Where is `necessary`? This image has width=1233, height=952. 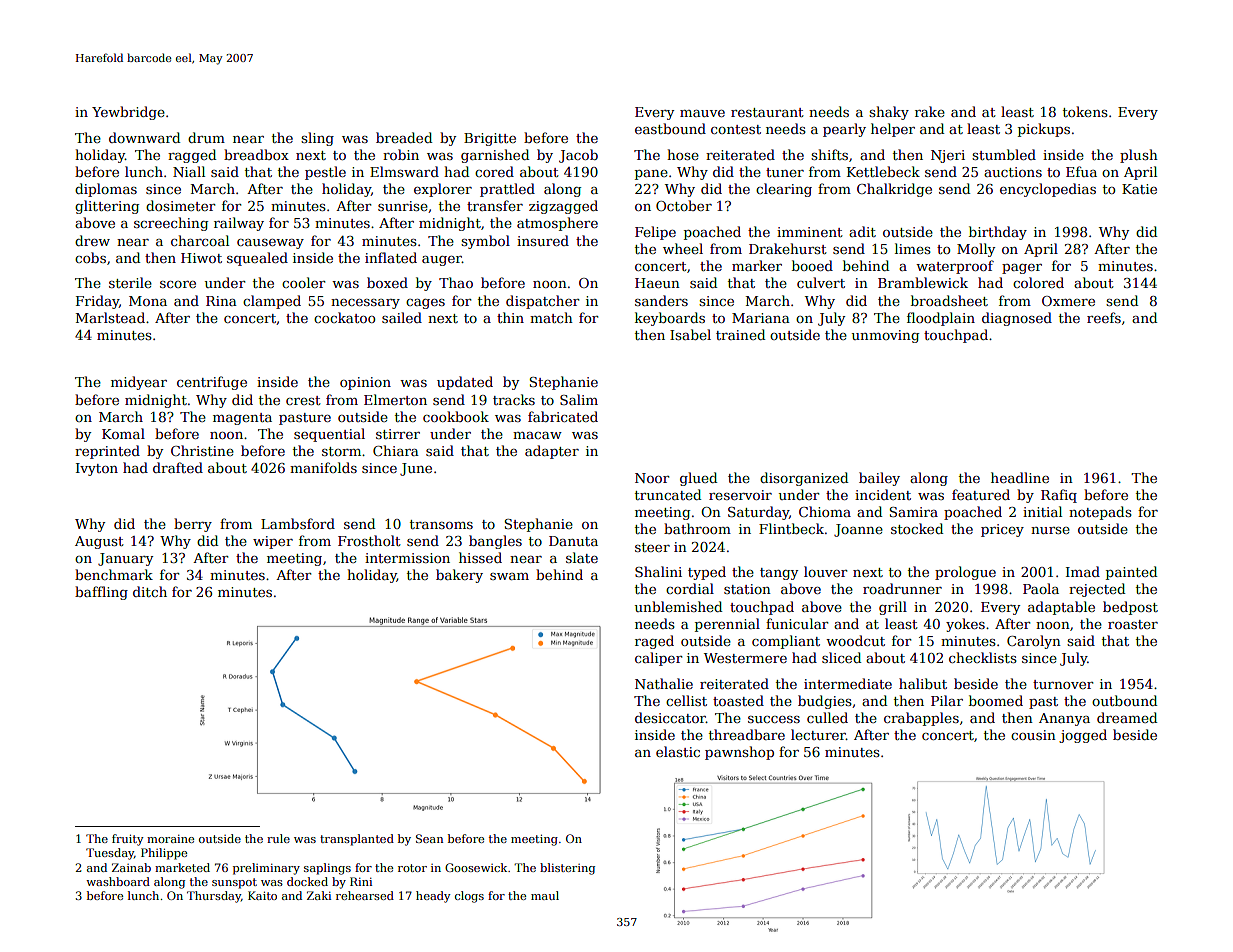 necessary is located at coordinates (365, 304).
